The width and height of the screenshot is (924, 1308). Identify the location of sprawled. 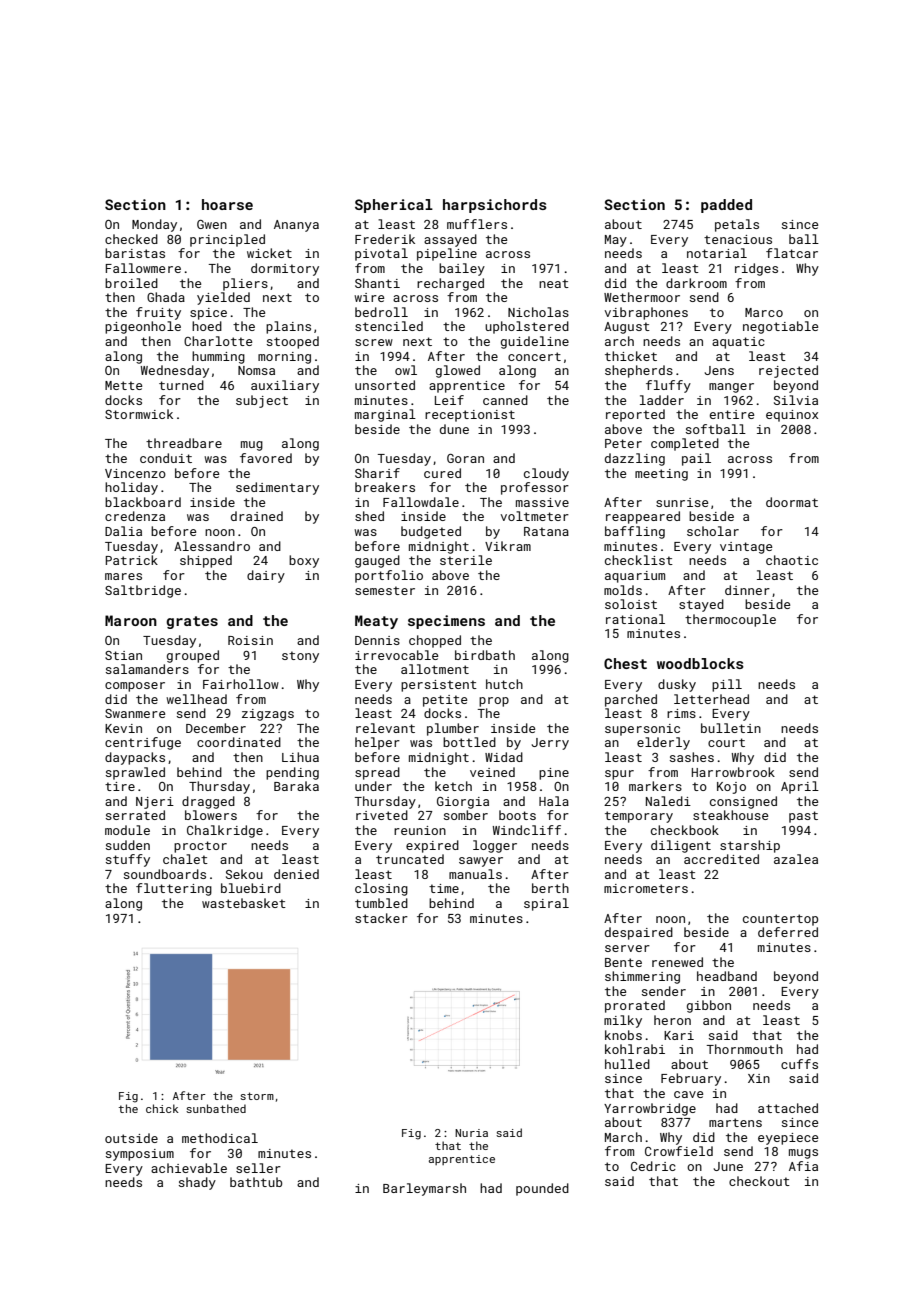
(135, 773).
